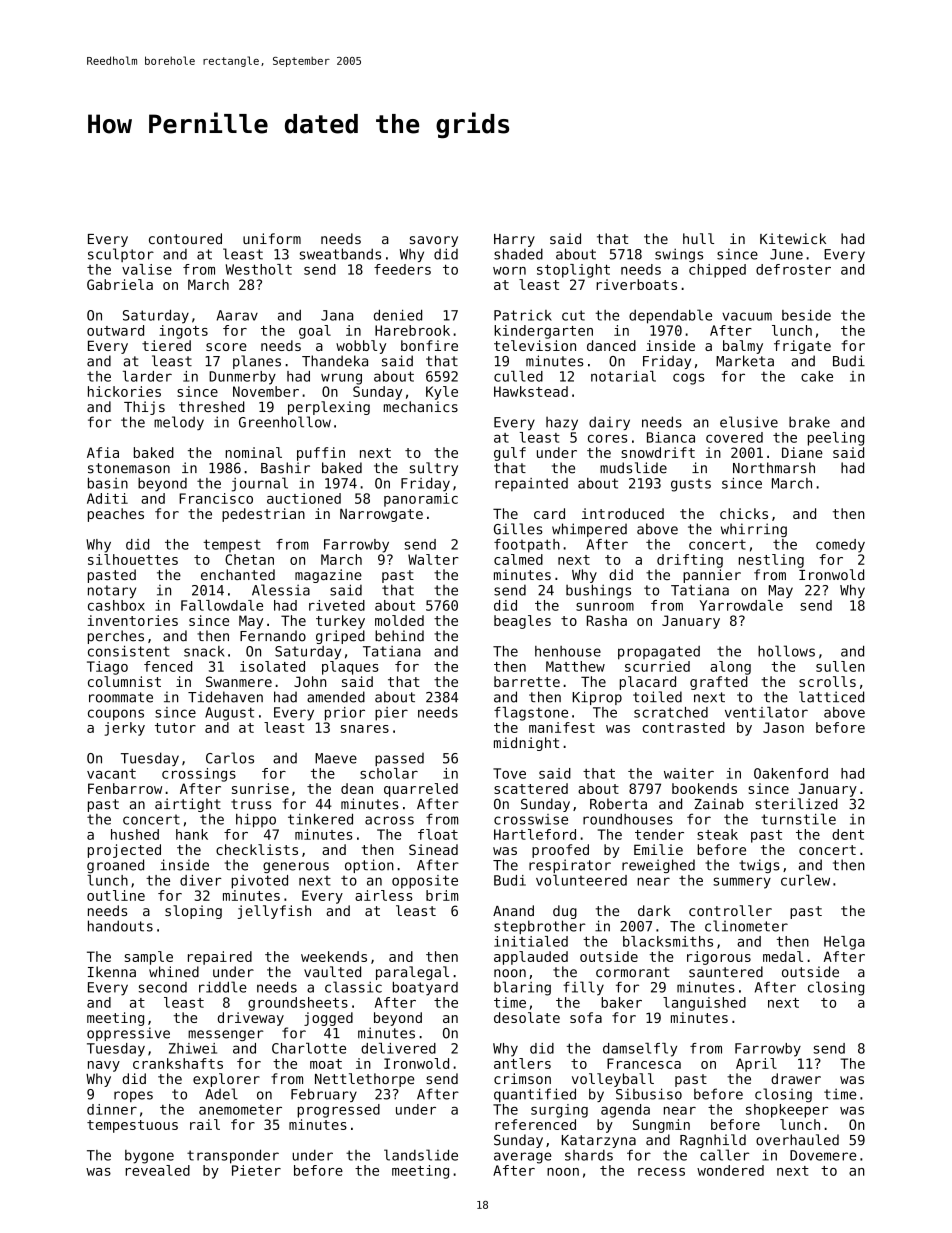  I want to click on flagstone, so click(531, 714).
